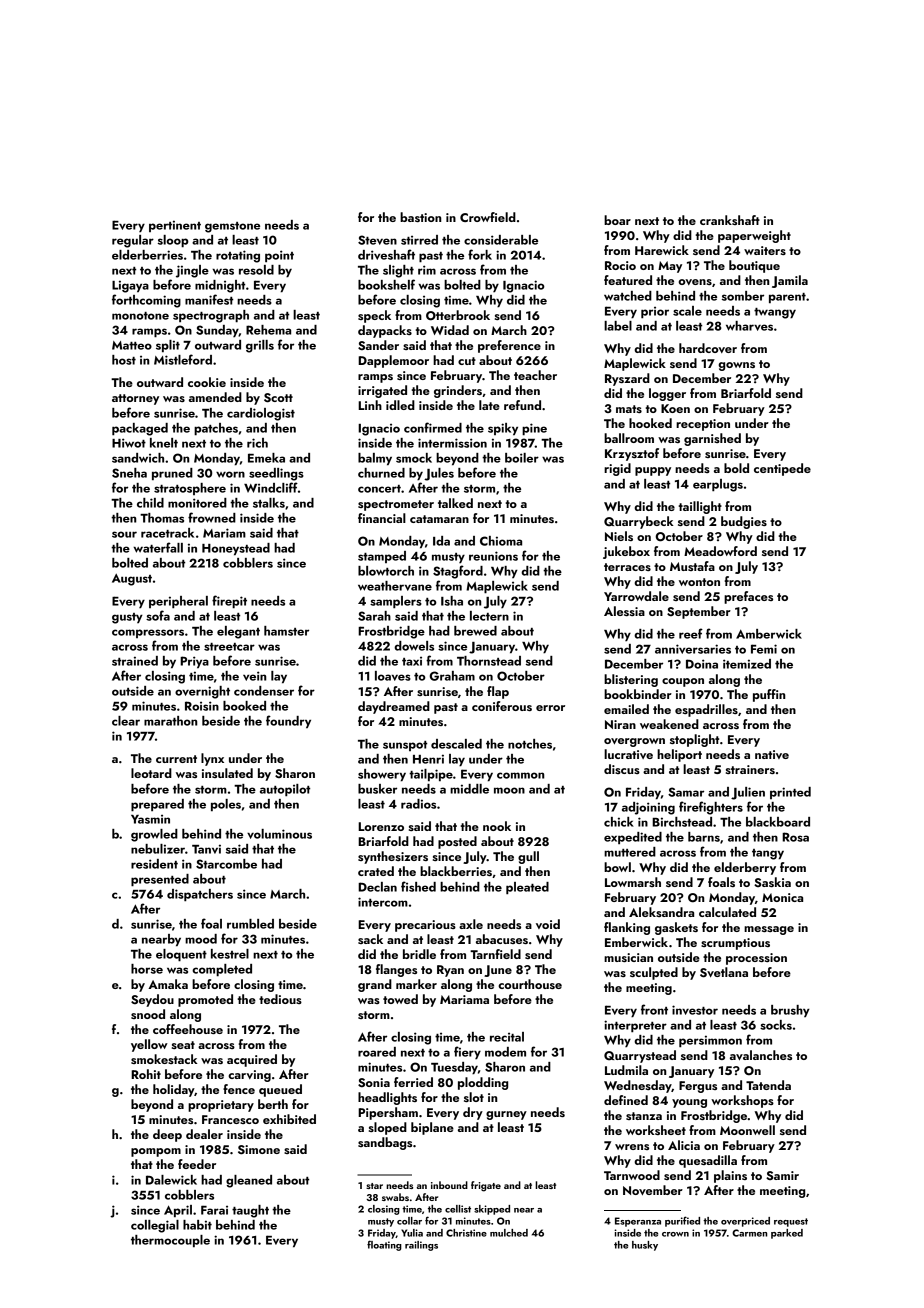 Image resolution: width=924 pixels, height=1308 pixels. Describe the element at coordinates (636, 942) in the screenshot. I see `Emberwick` at that location.
